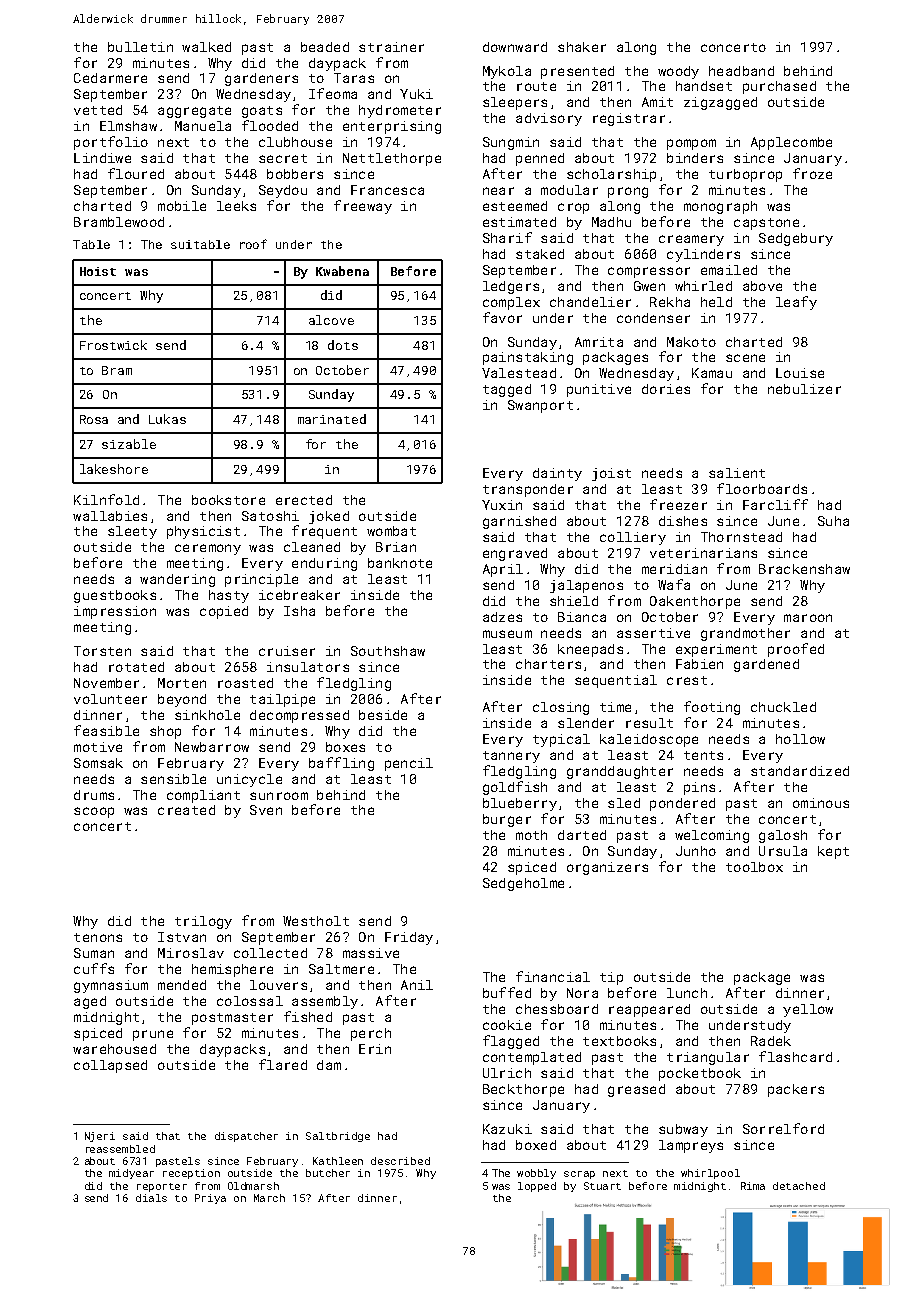  I want to click on shaker, so click(582, 47).
